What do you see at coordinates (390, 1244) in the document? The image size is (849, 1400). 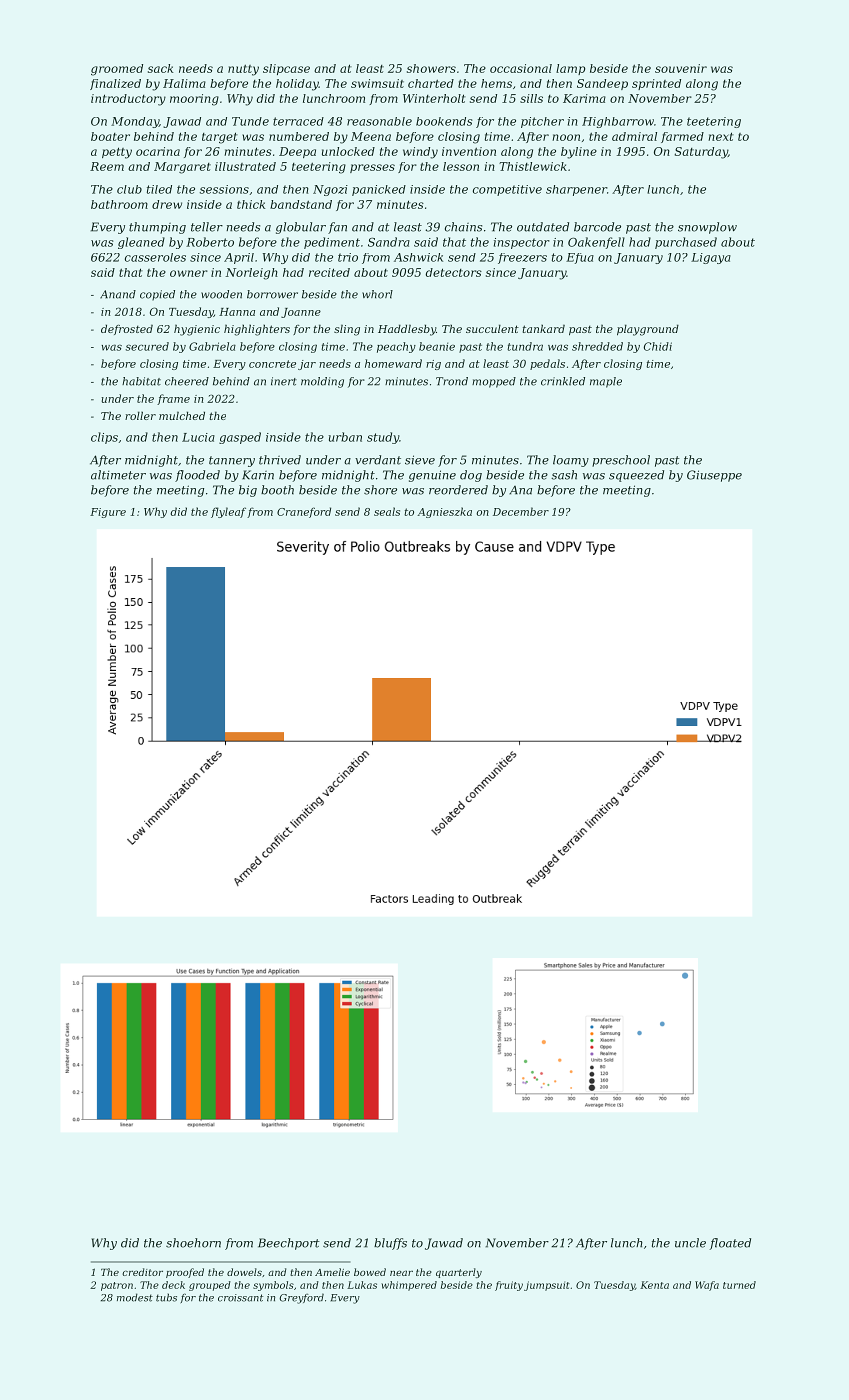 I see `bluffs` at bounding box center [390, 1244].
